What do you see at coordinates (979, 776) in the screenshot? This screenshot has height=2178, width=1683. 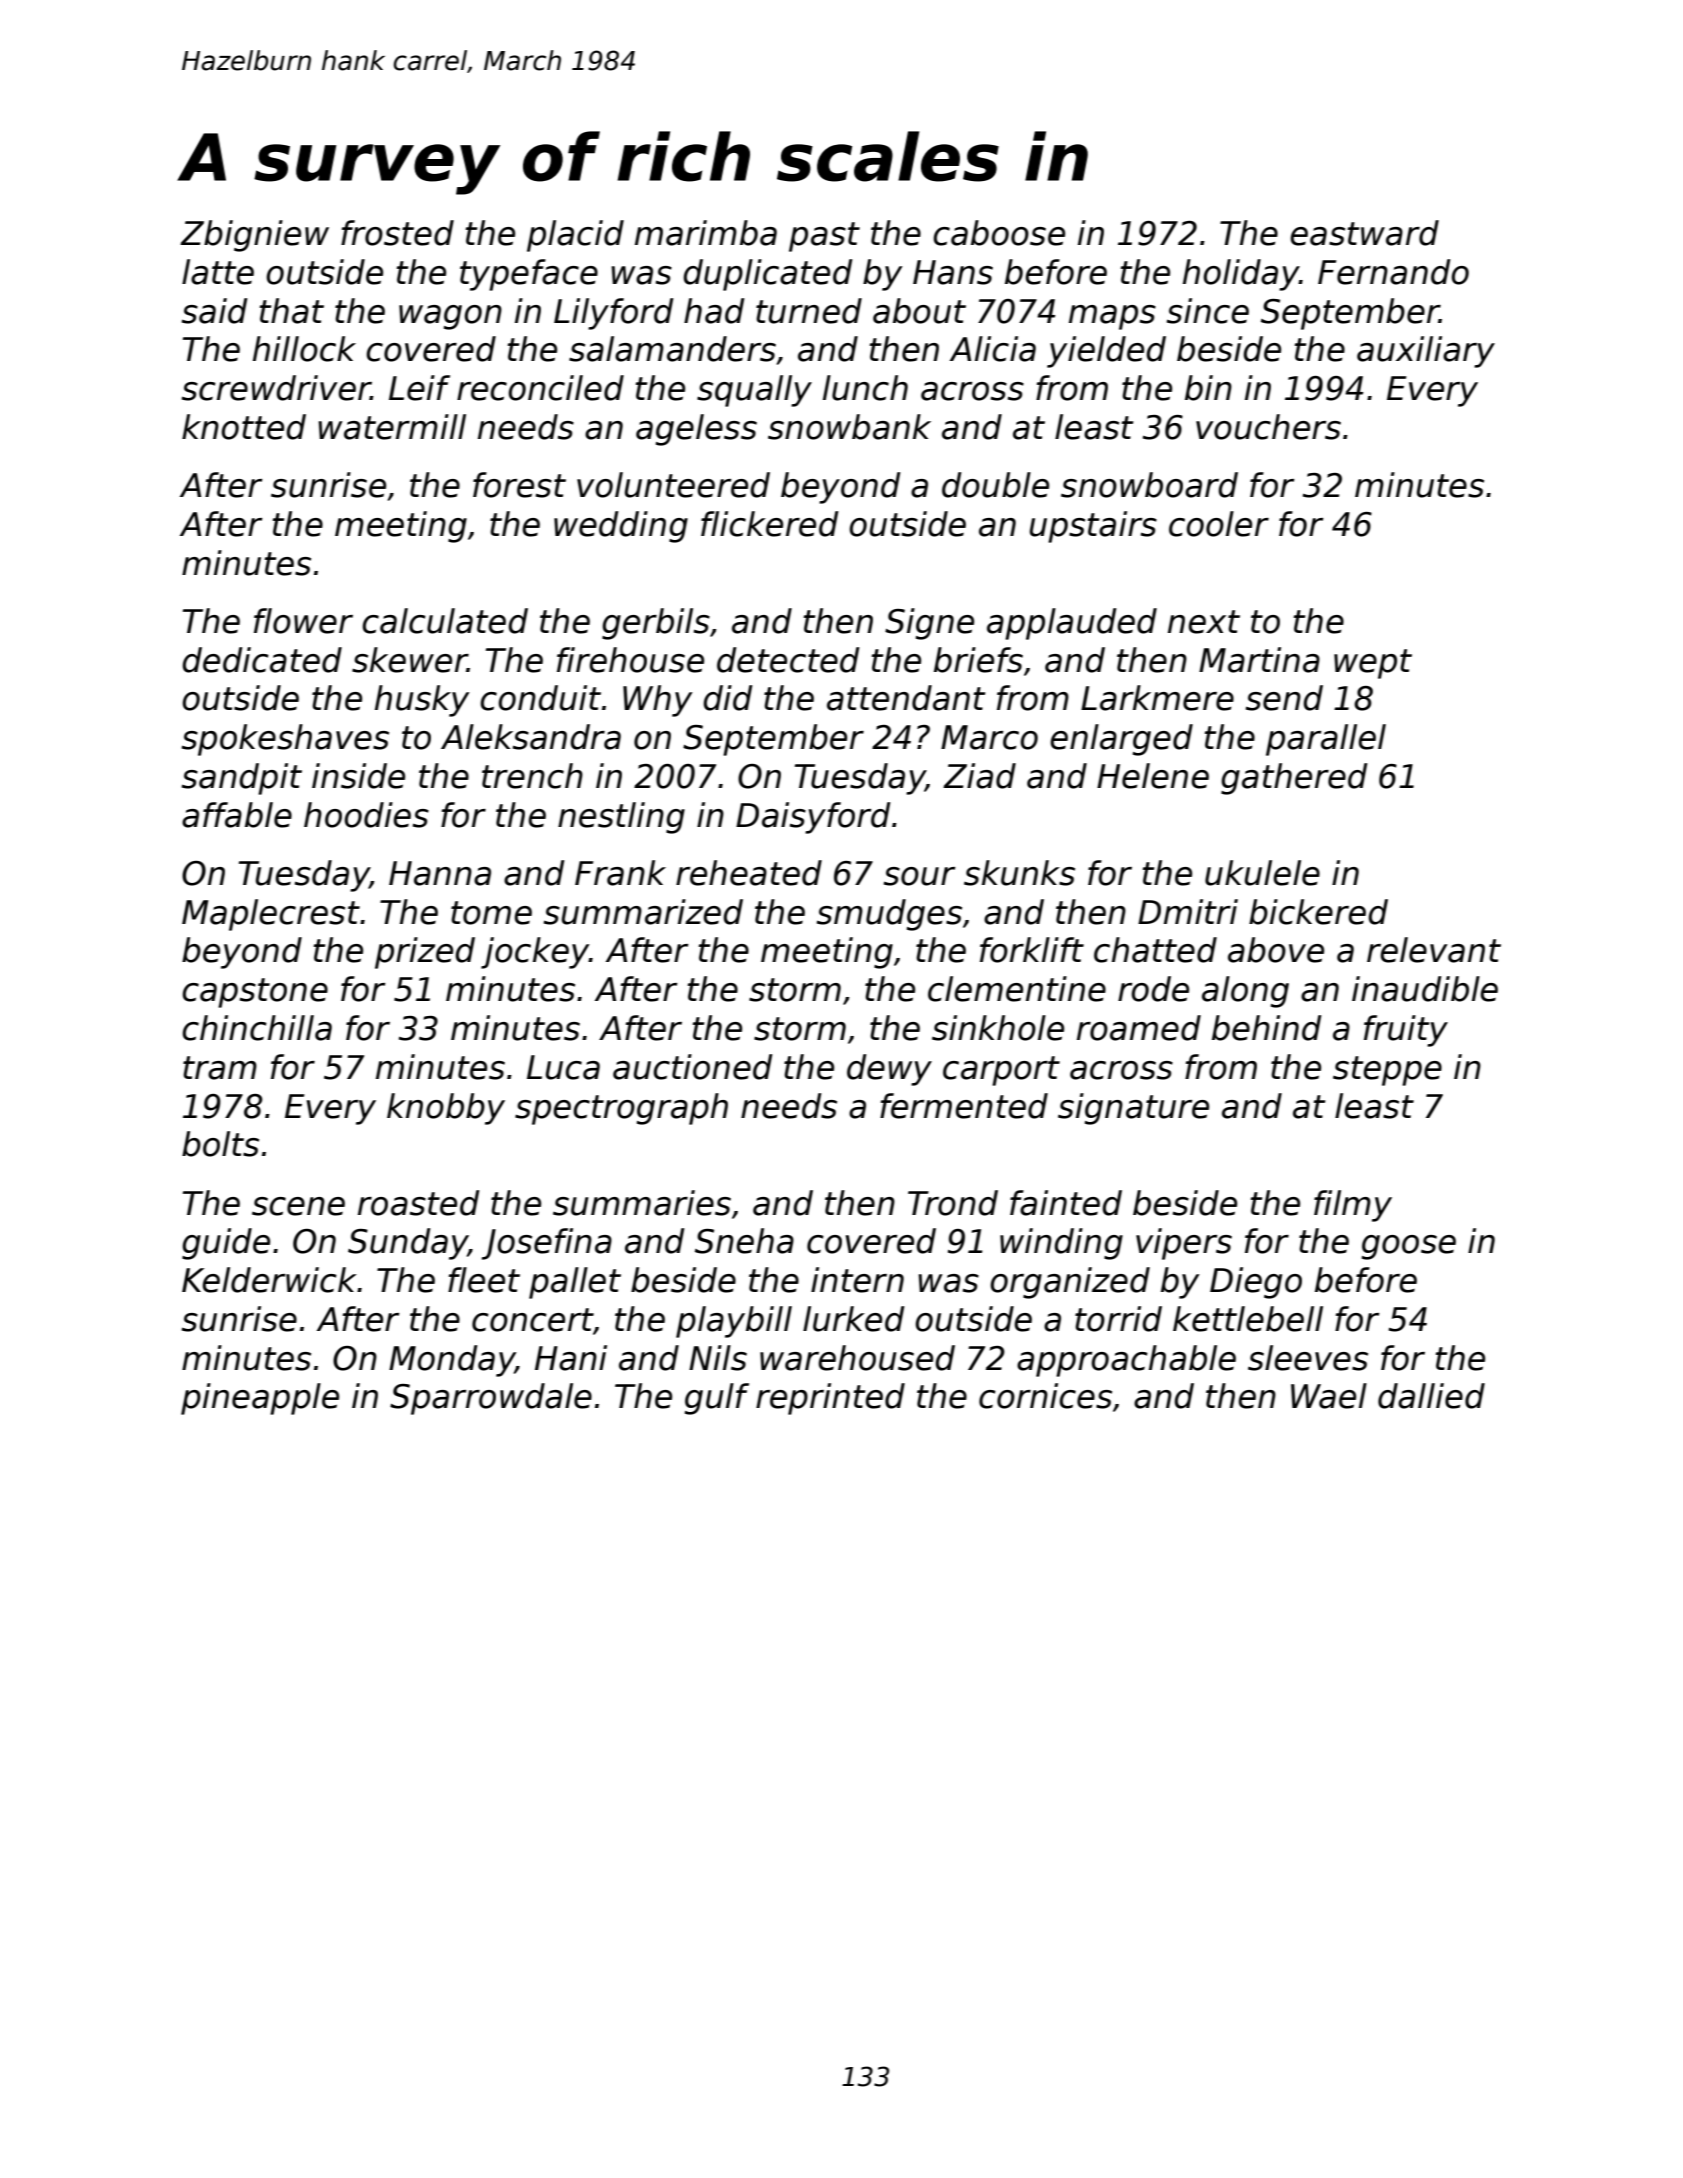 I see `Ziad` at bounding box center [979, 776].
